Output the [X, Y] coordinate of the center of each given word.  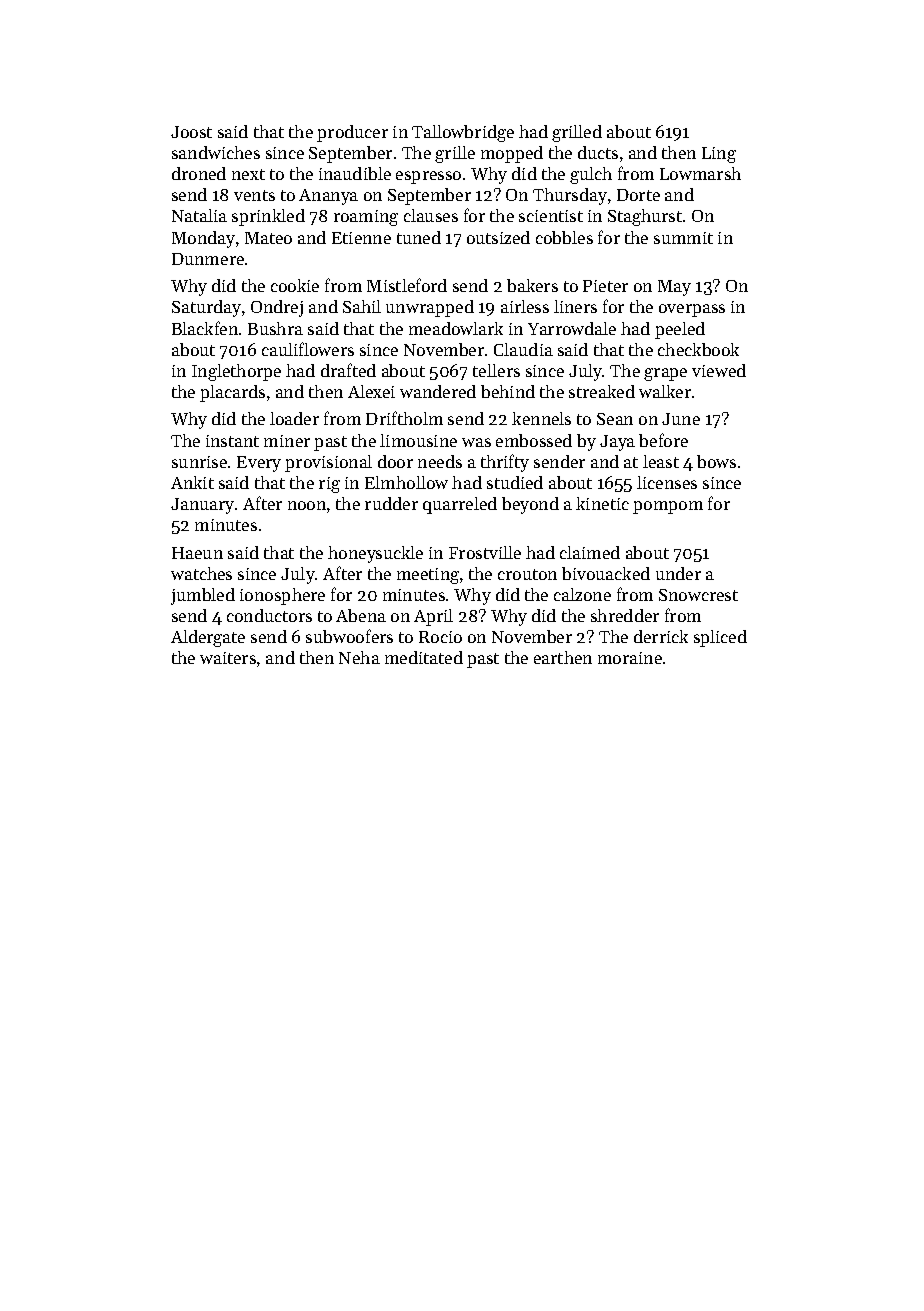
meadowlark [456, 328]
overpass [692, 310]
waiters [228, 658]
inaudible [355, 173]
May [674, 288]
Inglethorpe [236, 372]
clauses [431, 215]
